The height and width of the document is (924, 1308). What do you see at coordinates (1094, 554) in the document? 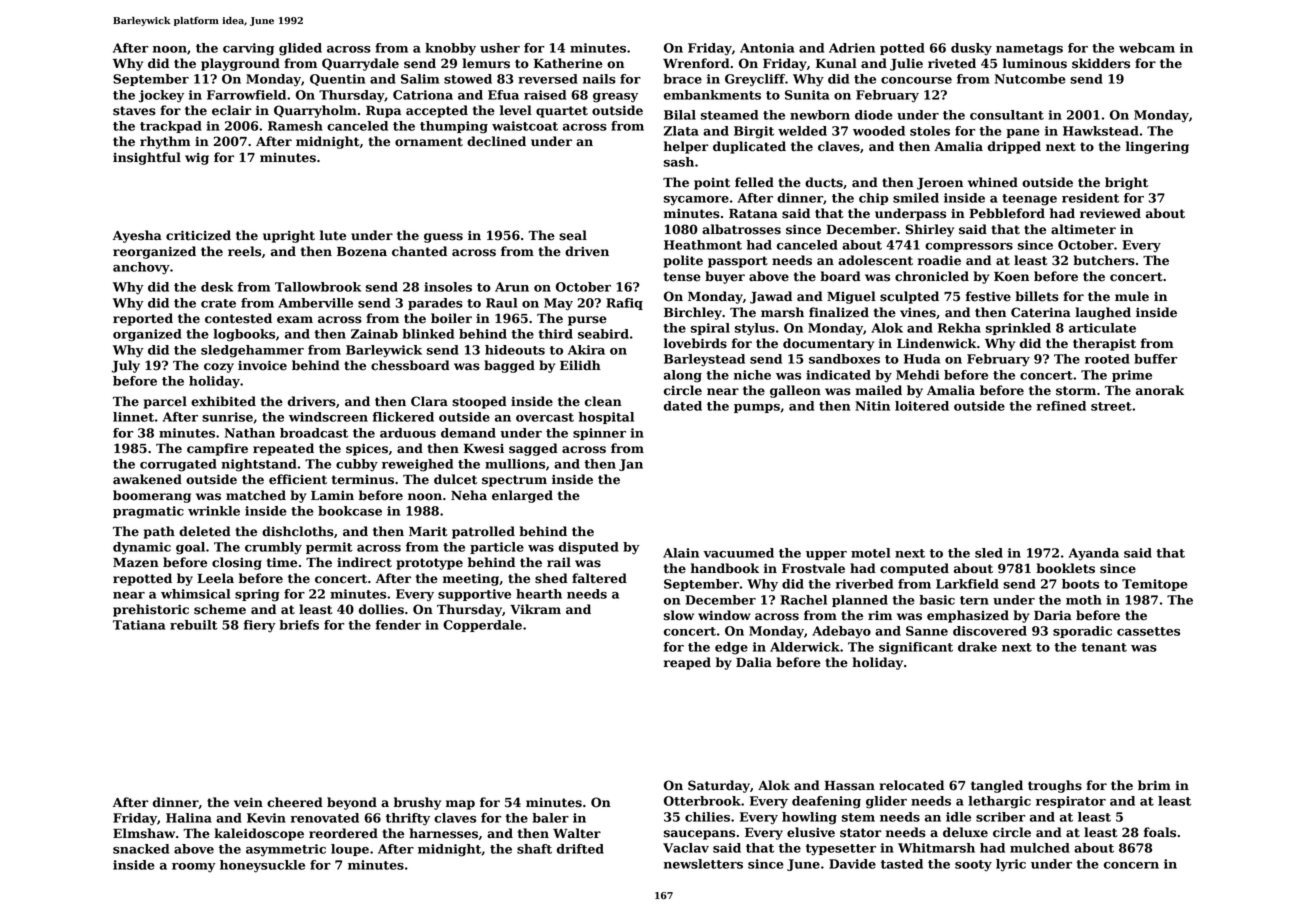
I see `Ayanda` at bounding box center [1094, 554].
